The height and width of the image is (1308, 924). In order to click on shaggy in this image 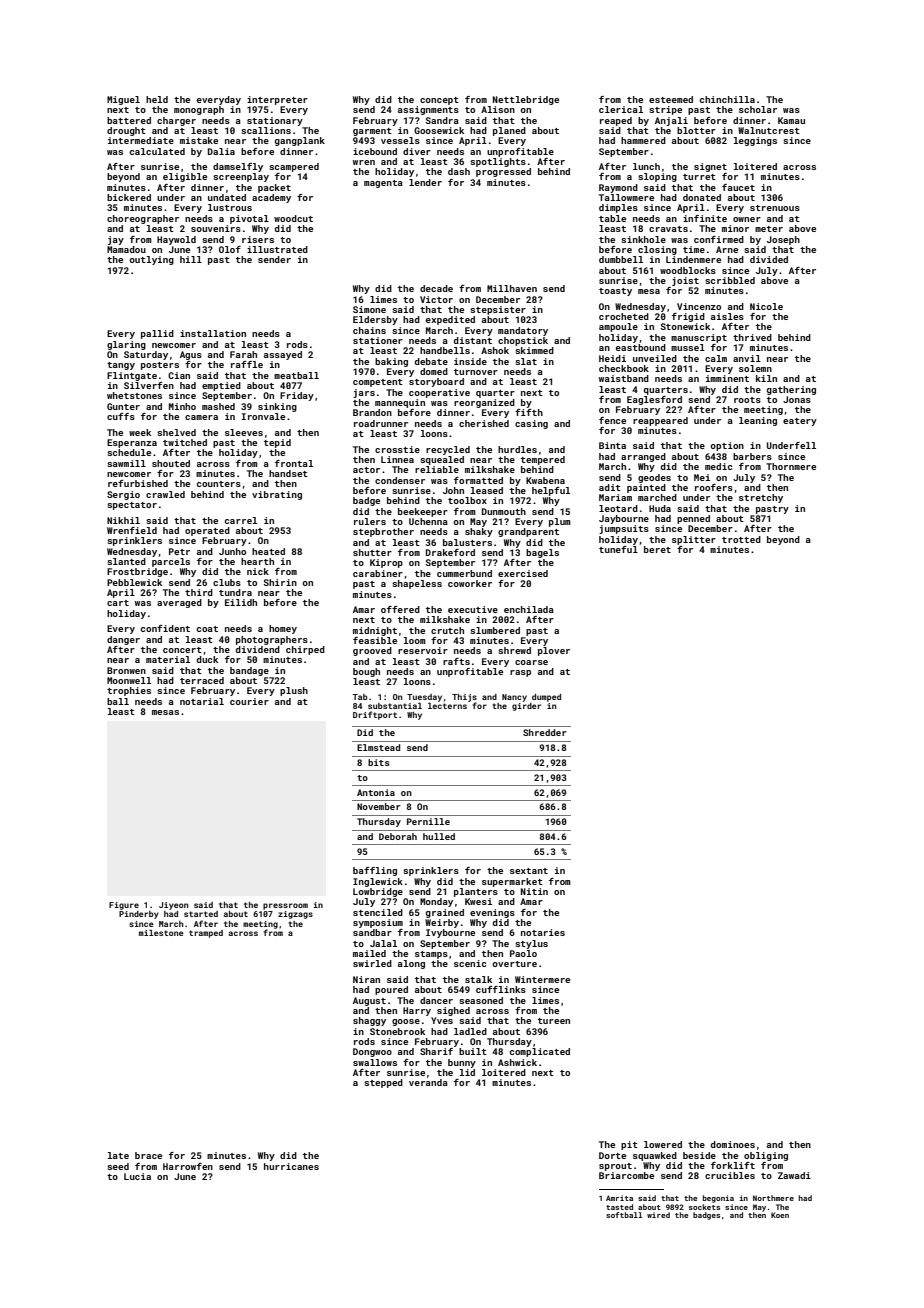, I will do `click(369, 1021)`.
